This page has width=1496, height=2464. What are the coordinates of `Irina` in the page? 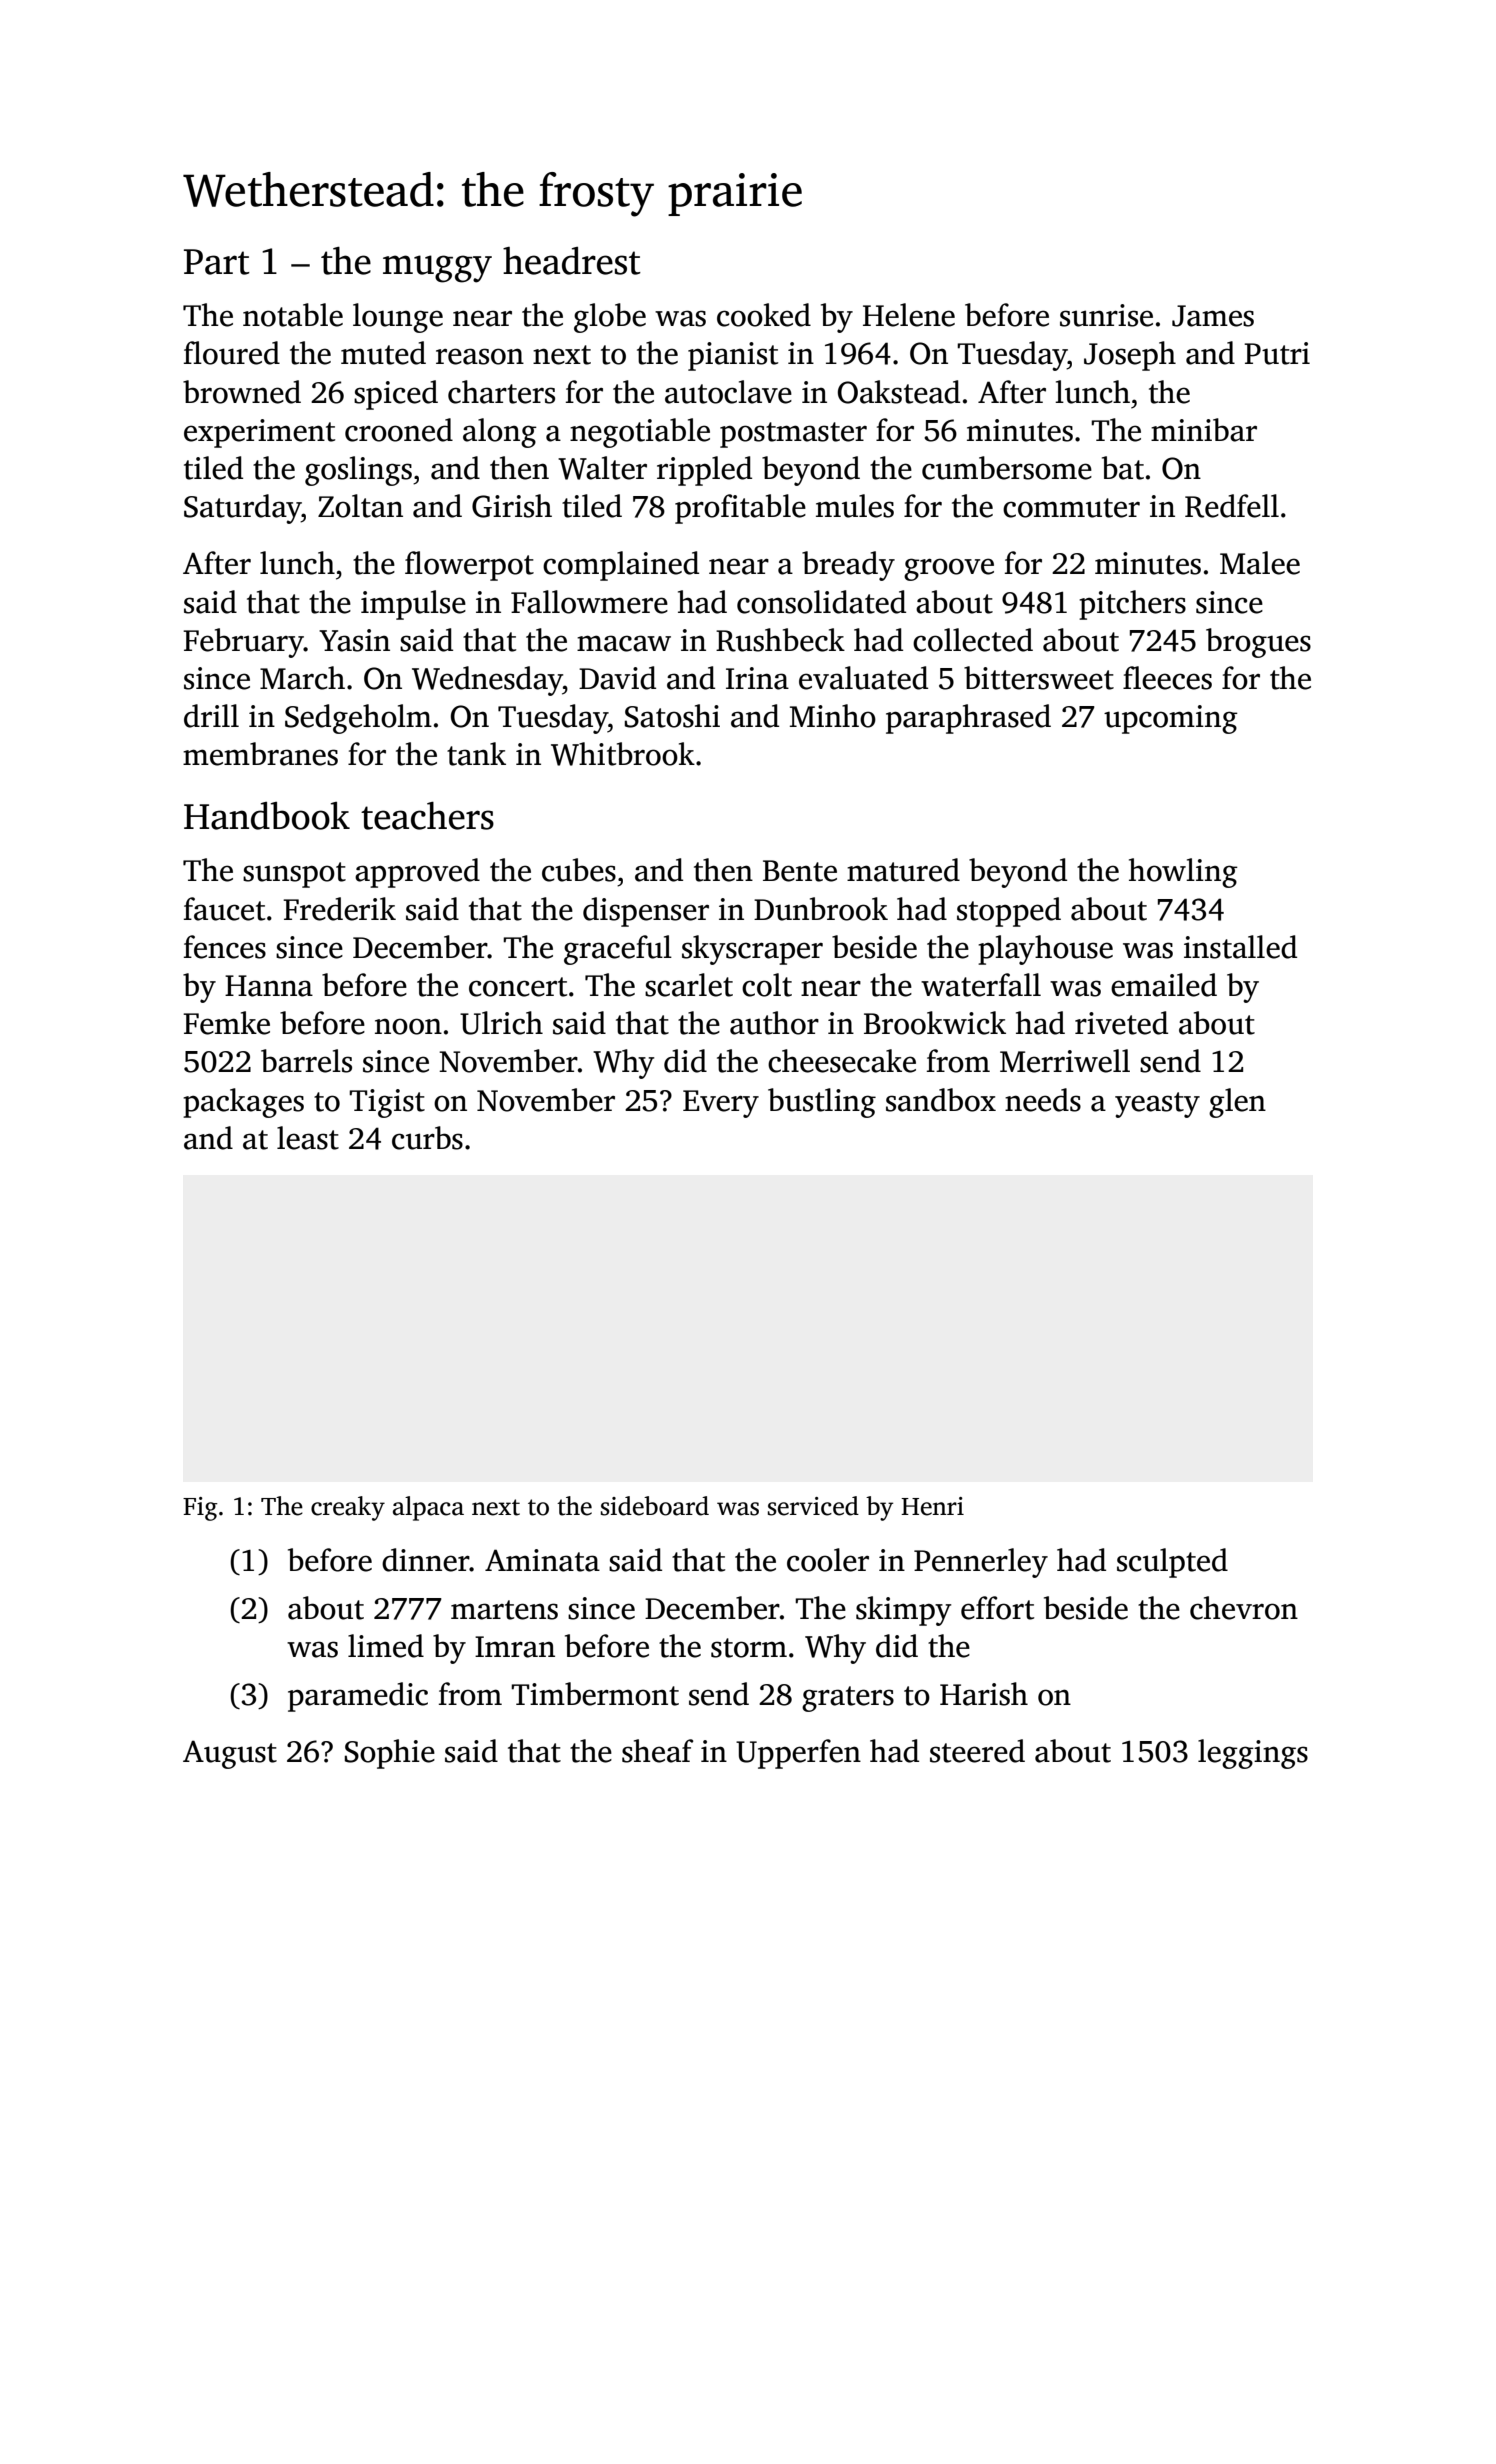 It's located at (757, 678).
